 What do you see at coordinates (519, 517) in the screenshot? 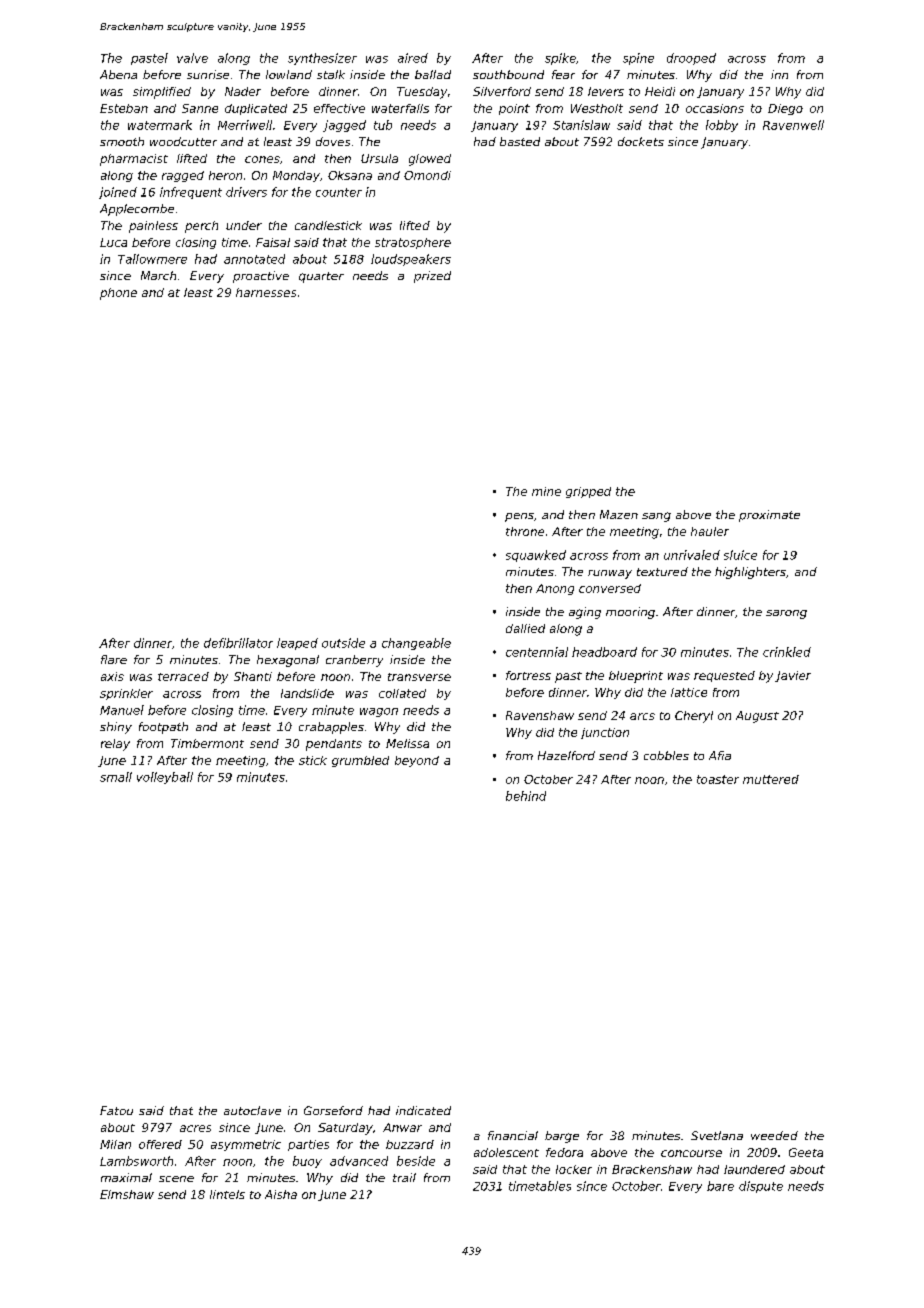
I see `pens` at bounding box center [519, 517].
